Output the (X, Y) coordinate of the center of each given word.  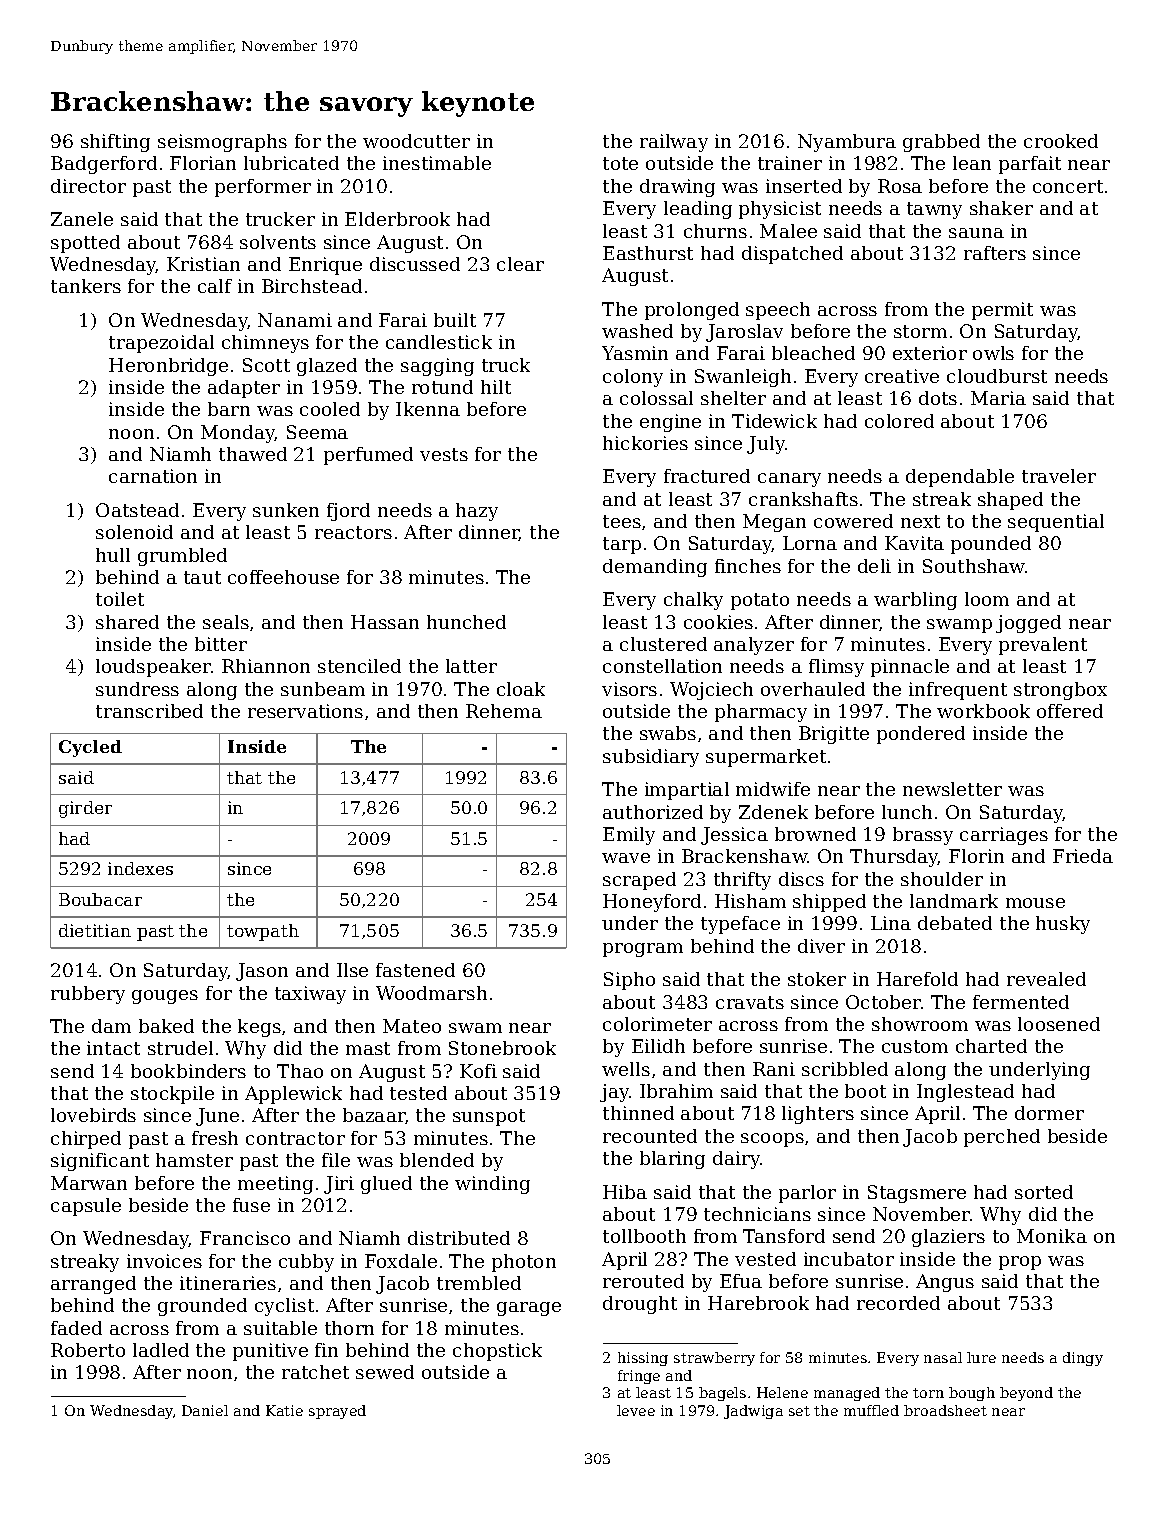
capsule (86, 1207)
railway (674, 143)
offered (1070, 711)
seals (226, 622)
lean (972, 163)
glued (386, 1185)
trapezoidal (161, 344)
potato (760, 601)
